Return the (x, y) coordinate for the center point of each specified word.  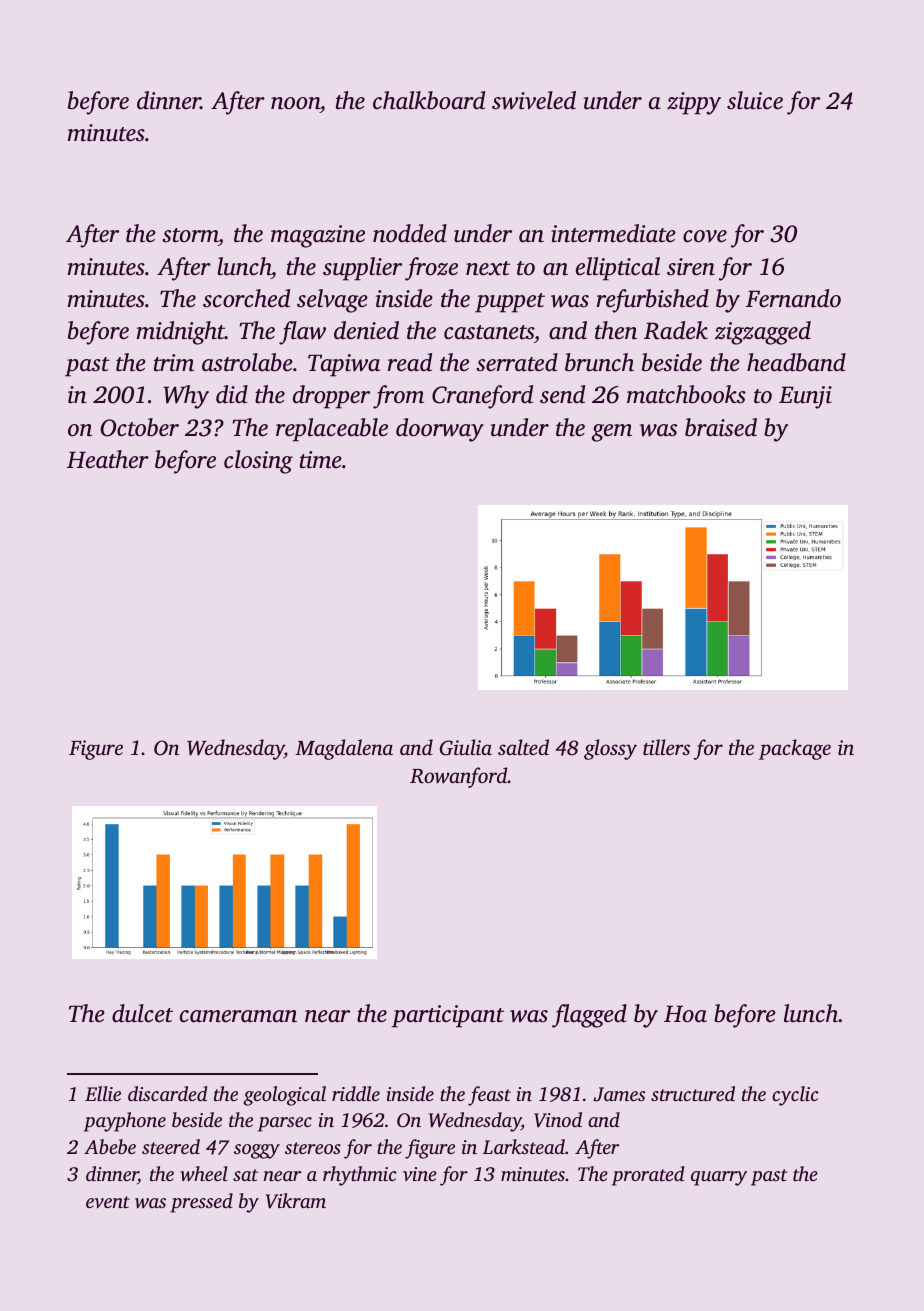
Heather (108, 459)
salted (523, 747)
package (795, 749)
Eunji (805, 397)
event (108, 1202)
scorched (246, 298)
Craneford (482, 397)
